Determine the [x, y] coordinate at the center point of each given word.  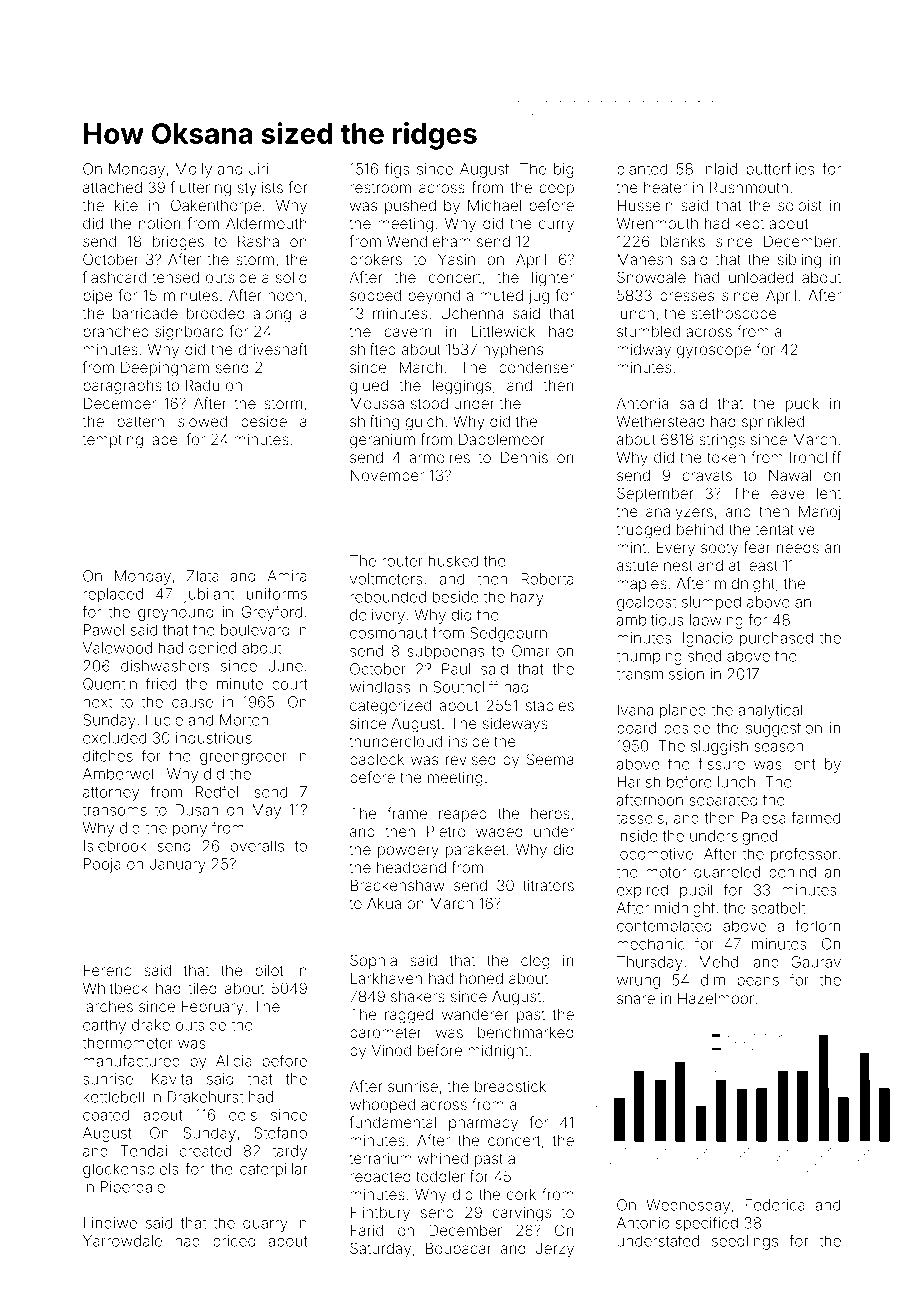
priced [234, 1242]
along [272, 315]
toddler [440, 1176]
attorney [111, 794]
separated [723, 801]
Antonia [642, 403]
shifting [374, 423]
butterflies [780, 168]
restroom [380, 188]
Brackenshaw [397, 885]
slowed [202, 421]
